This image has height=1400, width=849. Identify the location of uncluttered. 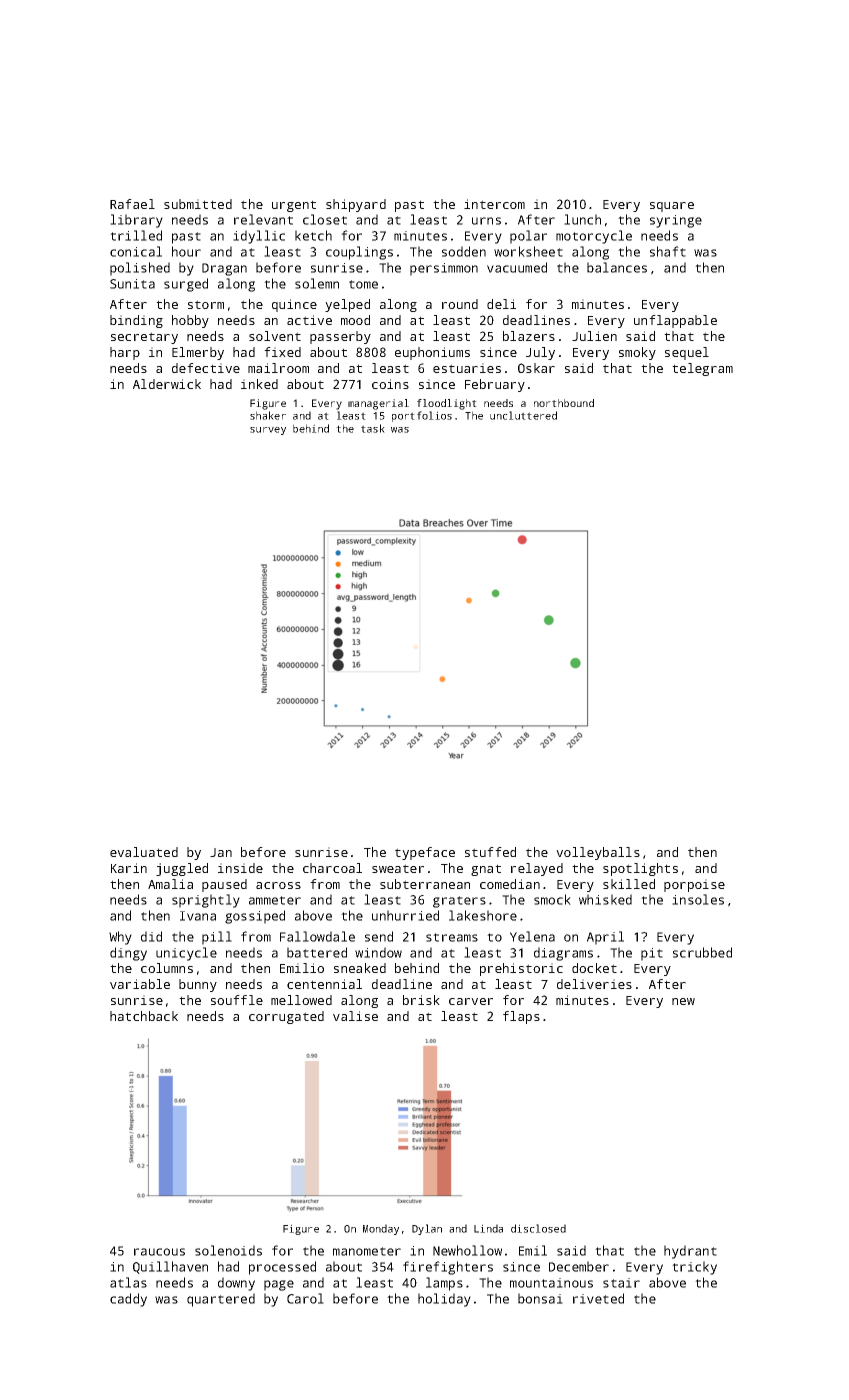
(523, 415).
